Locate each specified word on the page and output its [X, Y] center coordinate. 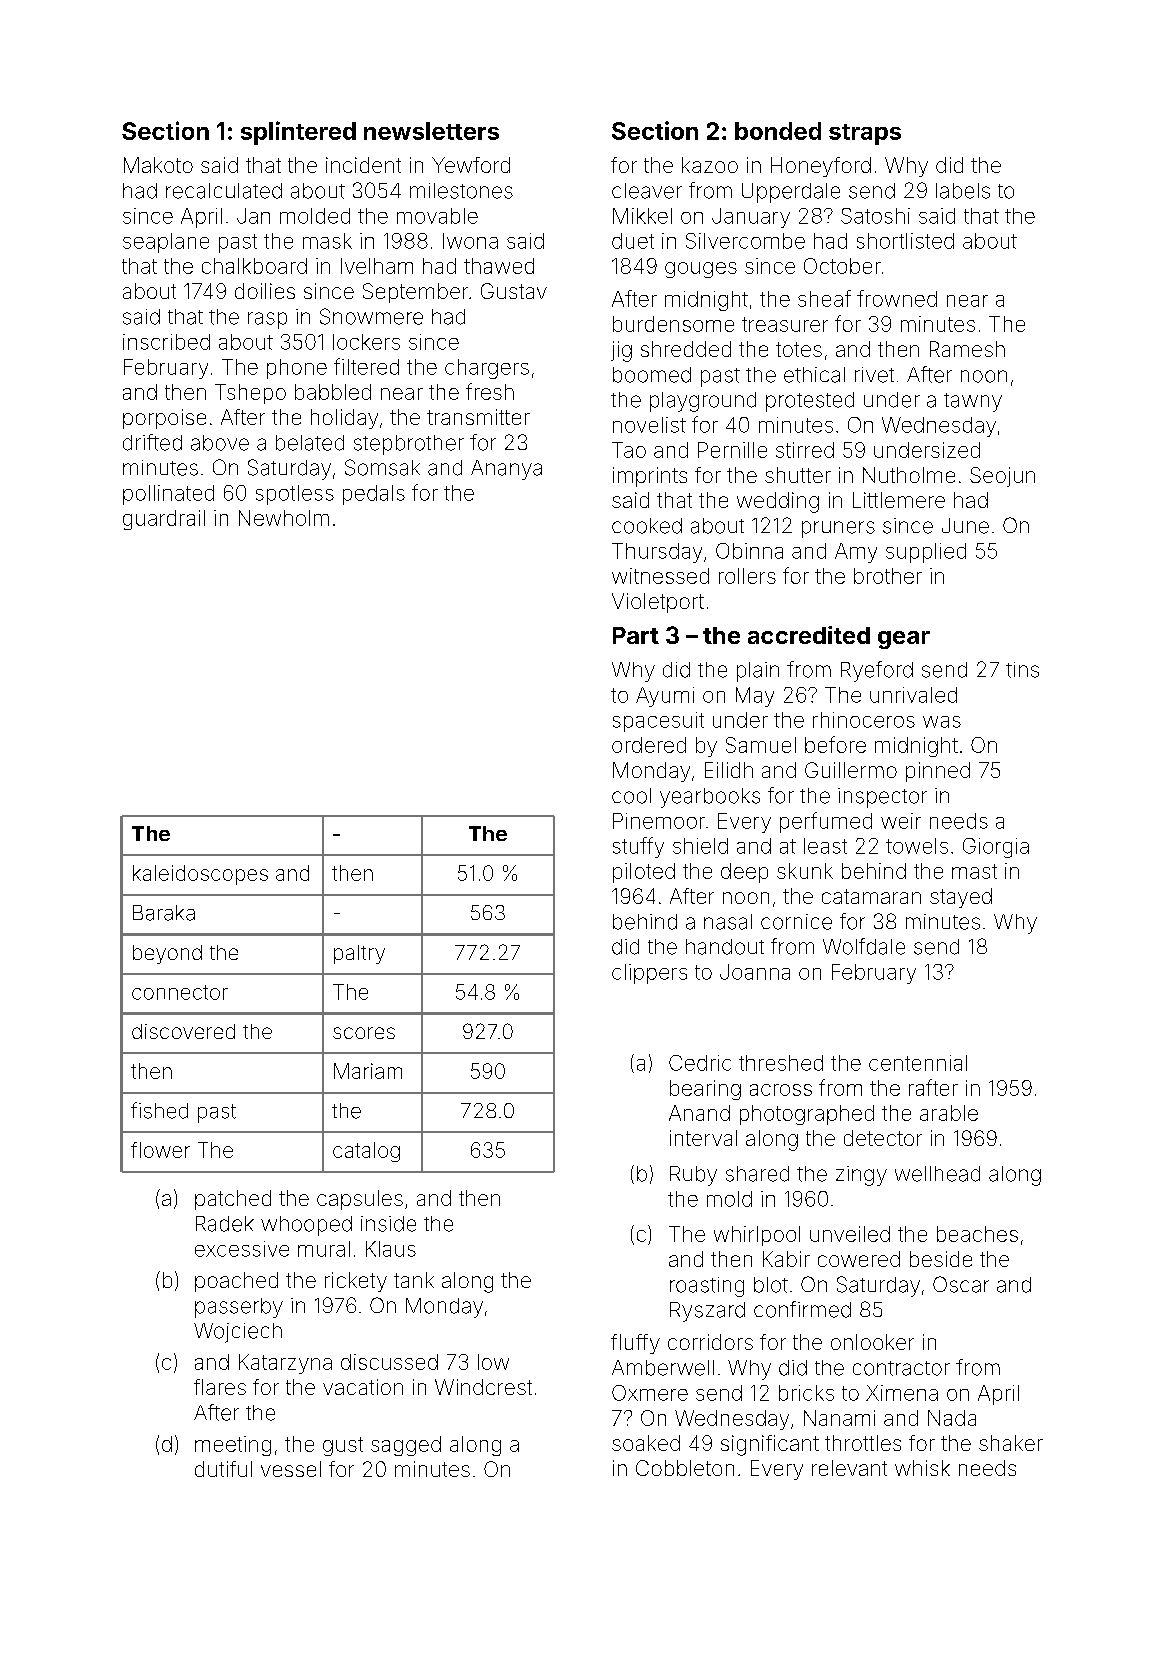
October [842, 266]
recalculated [224, 191]
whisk [922, 1468]
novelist [649, 425]
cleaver [647, 191]
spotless [295, 495]
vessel [291, 1469]
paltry [359, 954]
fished [159, 1110]
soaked [646, 1443]
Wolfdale [864, 946]
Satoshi [875, 216]
